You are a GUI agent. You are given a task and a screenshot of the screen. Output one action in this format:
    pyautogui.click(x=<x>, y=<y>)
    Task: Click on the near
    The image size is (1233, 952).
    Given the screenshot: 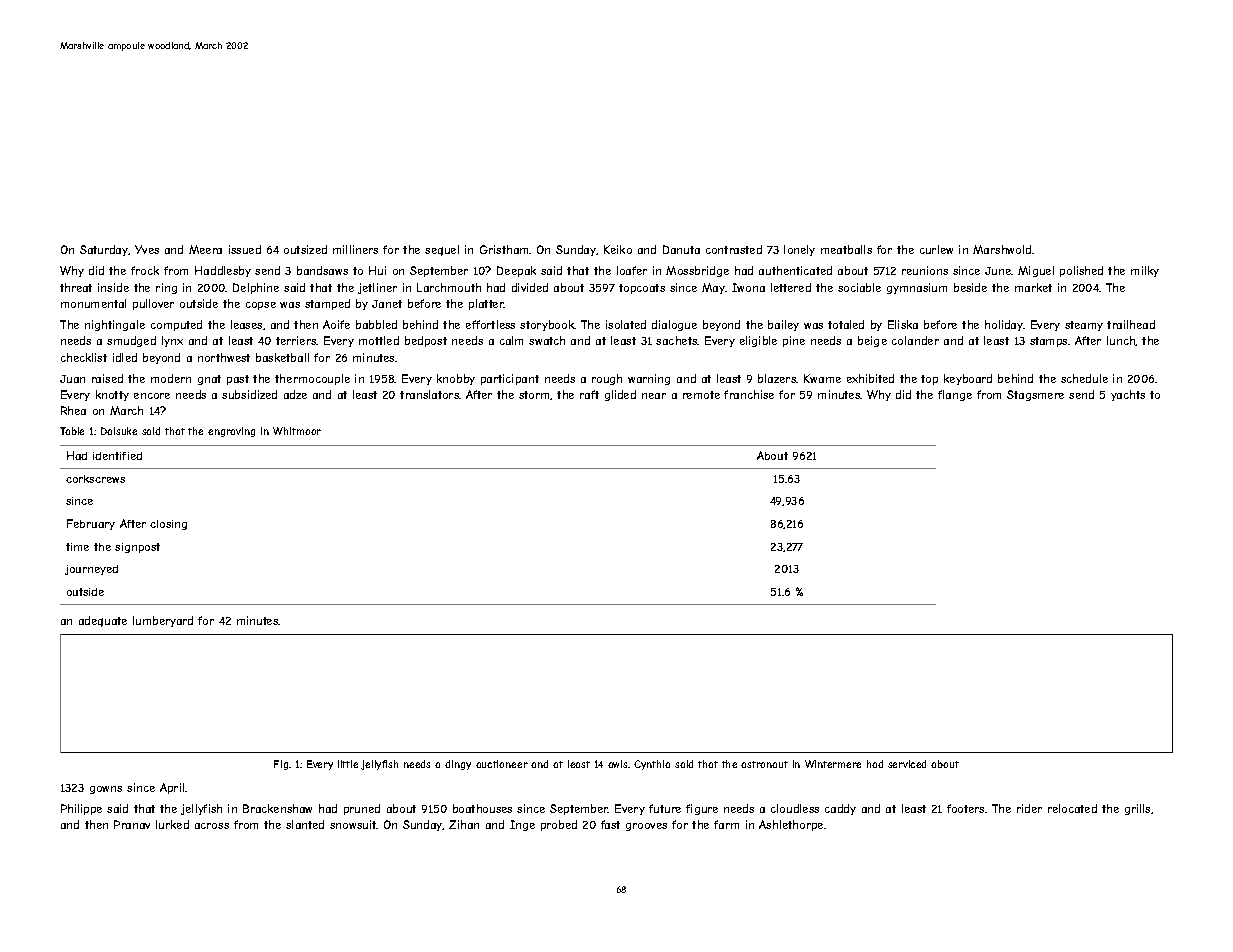 What is the action you would take?
    pyautogui.click(x=654, y=396)
